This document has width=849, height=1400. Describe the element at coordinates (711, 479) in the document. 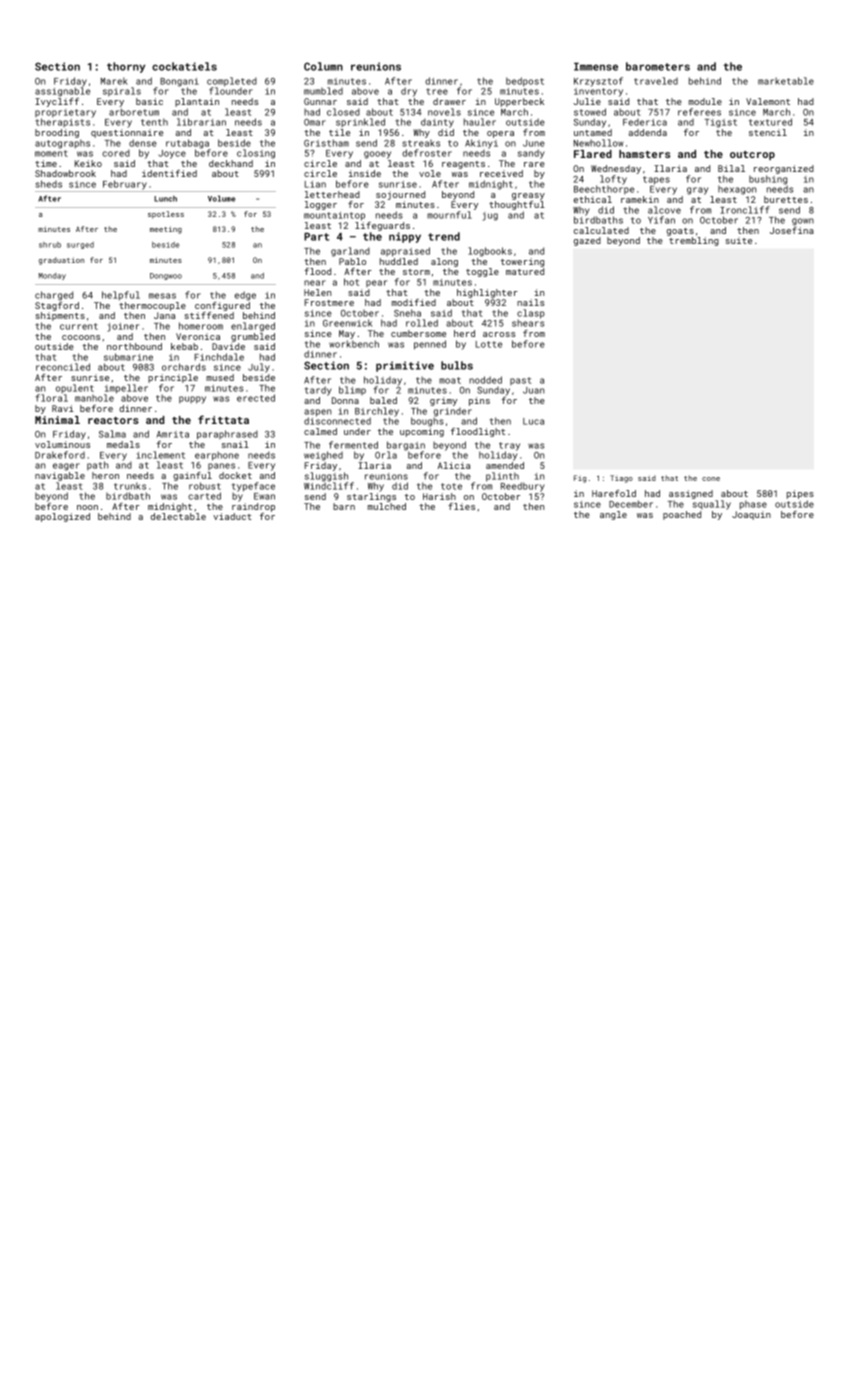

I see `cone` at that location.
